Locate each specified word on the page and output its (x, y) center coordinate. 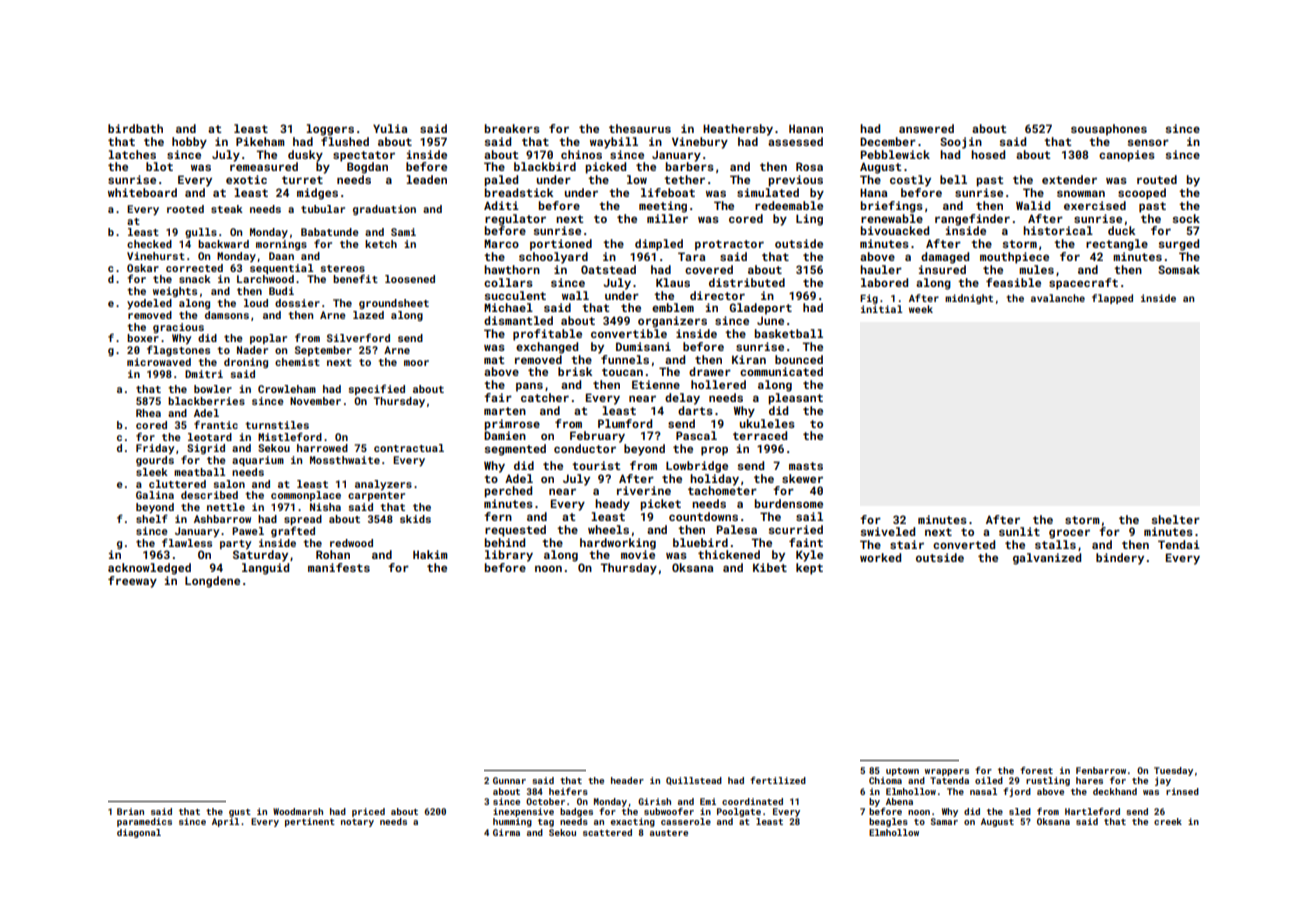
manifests (339, 567)
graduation (384, 210)
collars (508, 282)
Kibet (770, 567)
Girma (506, 832)
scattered (607, 832)
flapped (1112, 299)
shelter (1175, 519)
